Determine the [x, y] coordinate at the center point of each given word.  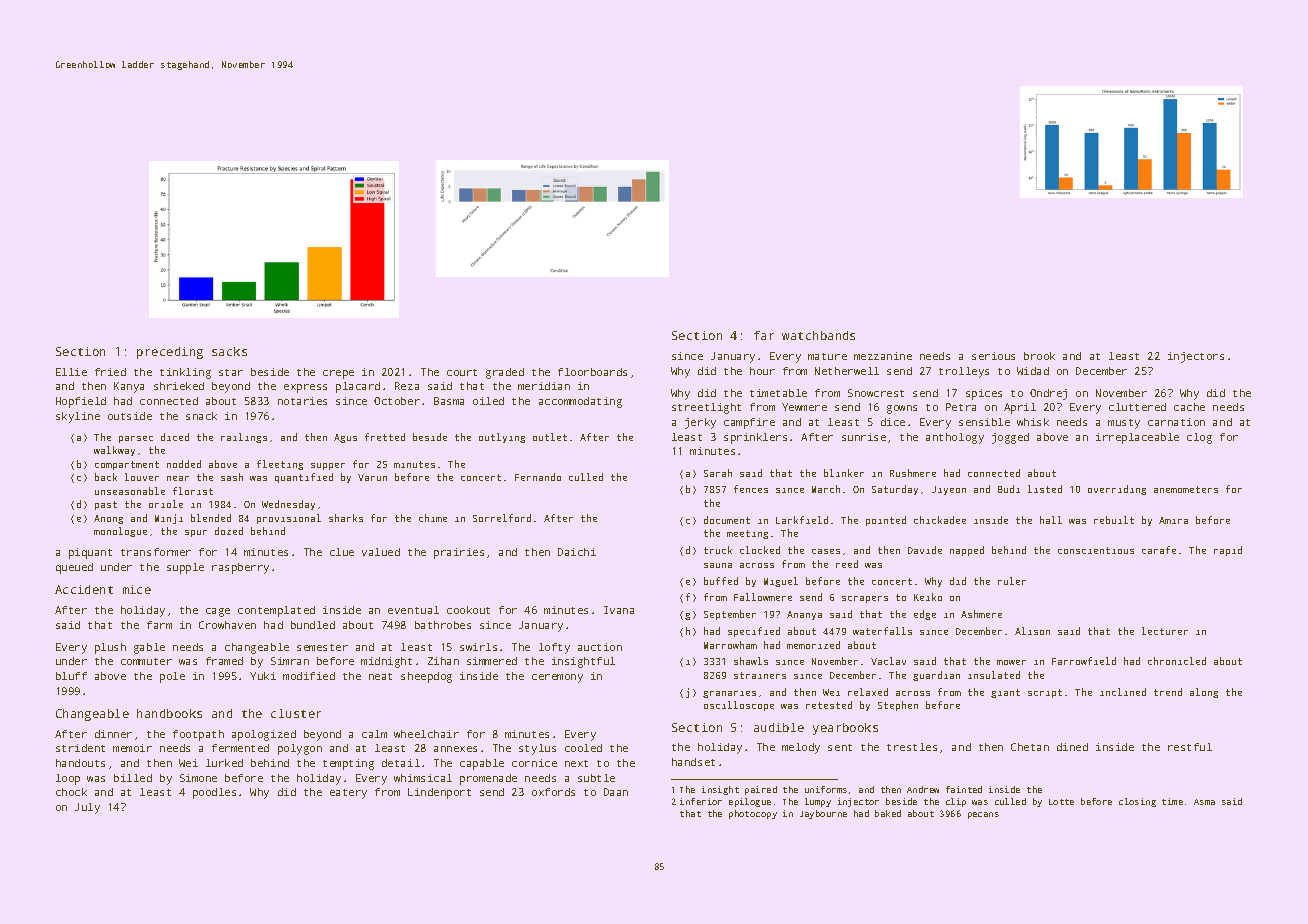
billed [133, 778]
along [1204, 693]
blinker [844, 473]
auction [600, 647]
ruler [1012, 581]
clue [342, 552]
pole [172, 677]
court [462, 372]
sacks [229, 351]
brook [1039, 356]
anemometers [1186, 489]
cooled [583, 748]
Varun [372, 477]
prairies [459, 553]
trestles [912, 747]
